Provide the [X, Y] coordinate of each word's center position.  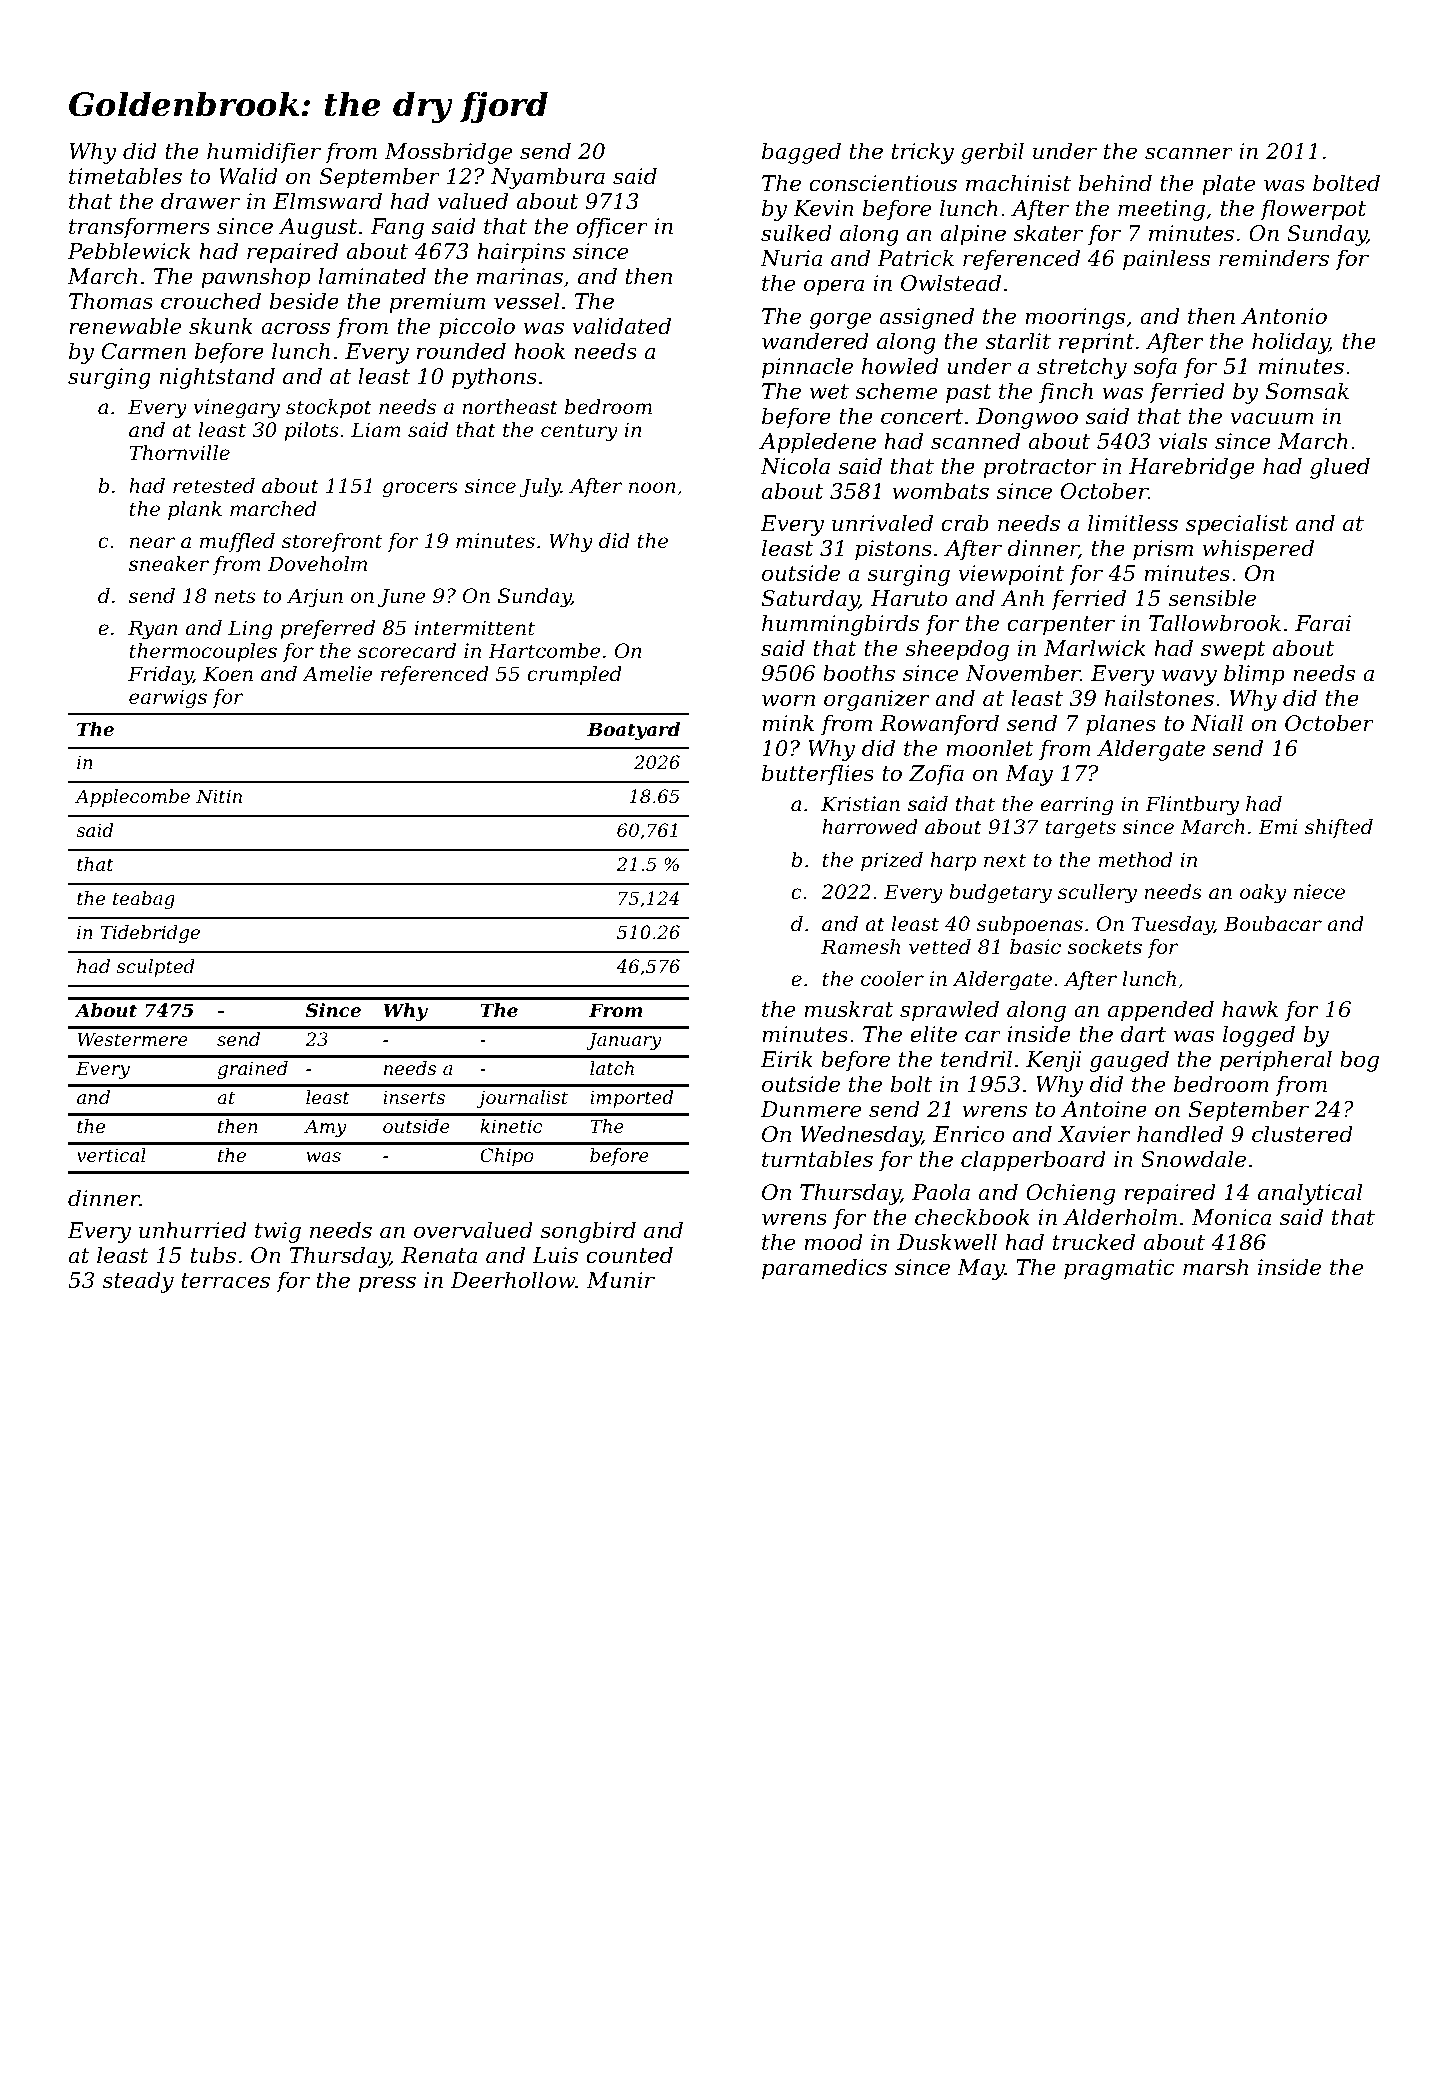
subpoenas [1030, 925]
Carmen [144, 351]
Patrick [915, 258]
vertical [111, 1155]
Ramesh [860, 947]
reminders [1274, 258]
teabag [144, 900]
